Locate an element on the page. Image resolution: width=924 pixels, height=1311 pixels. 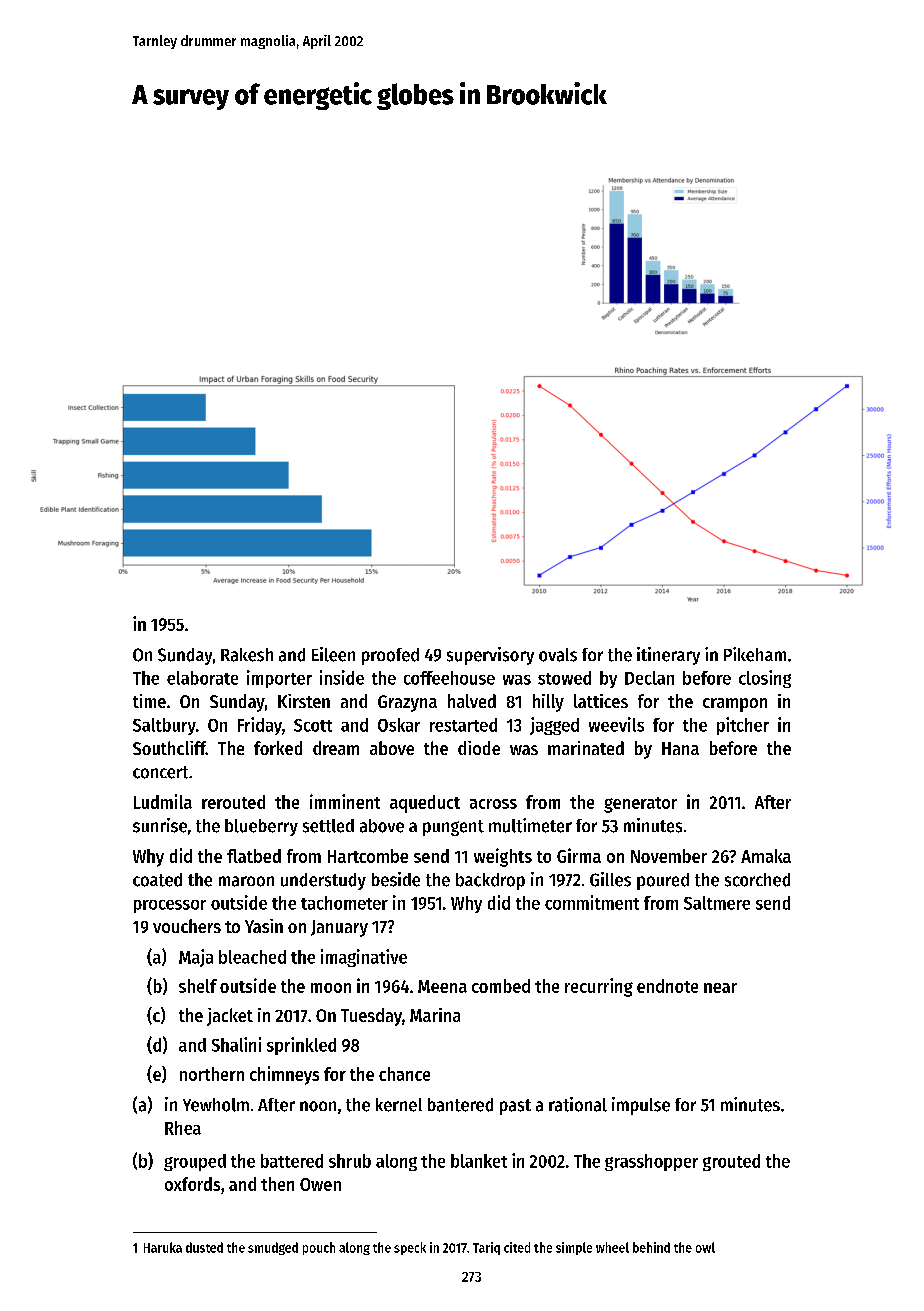
backdrop is located at coordinates (490, 881).
